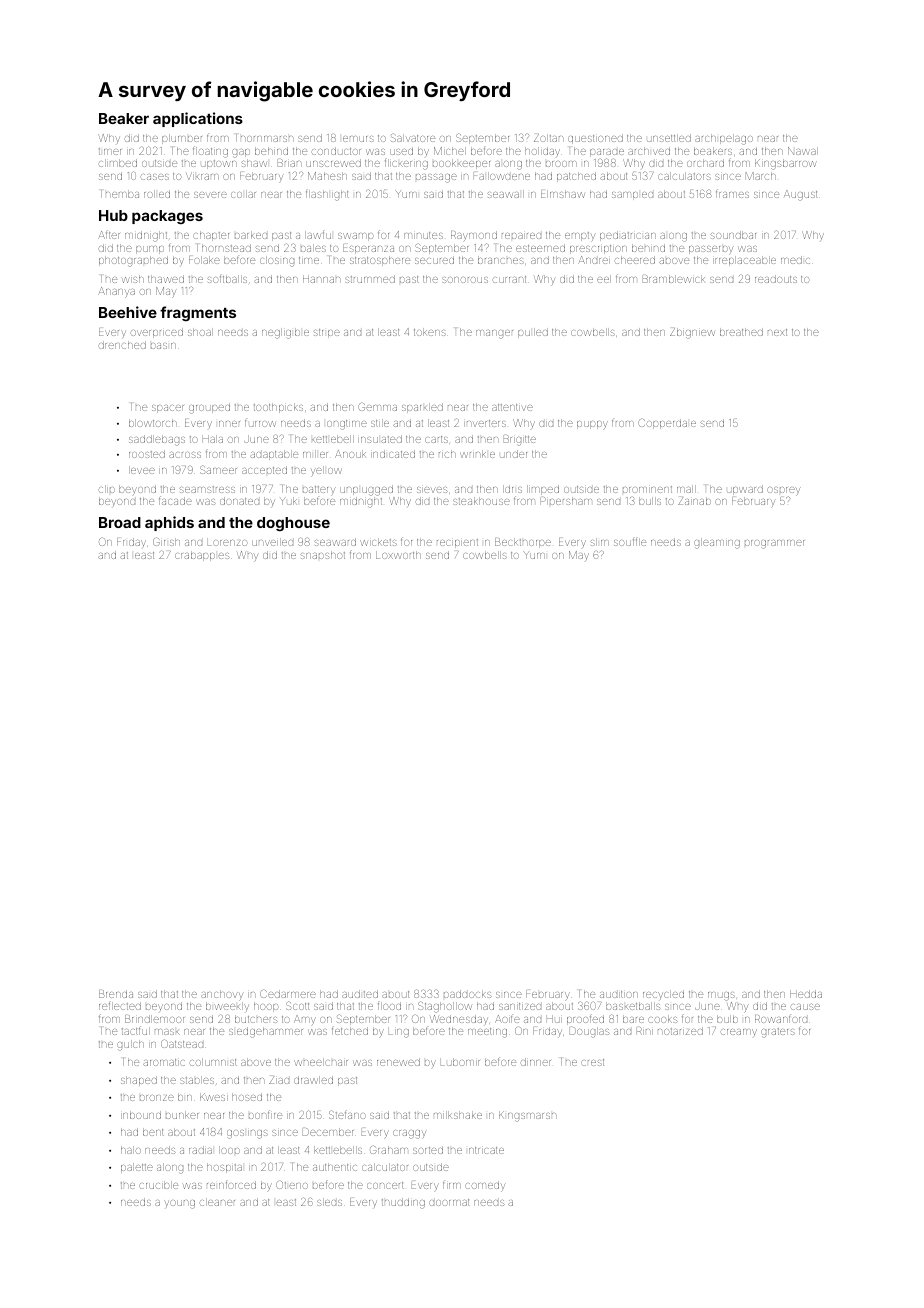 The height and width of the screenshot is (1308, 924). What do you see at coordinates (272, 542) in the screenshot?
I see `unveiled` at bounding box center [272, 542].
